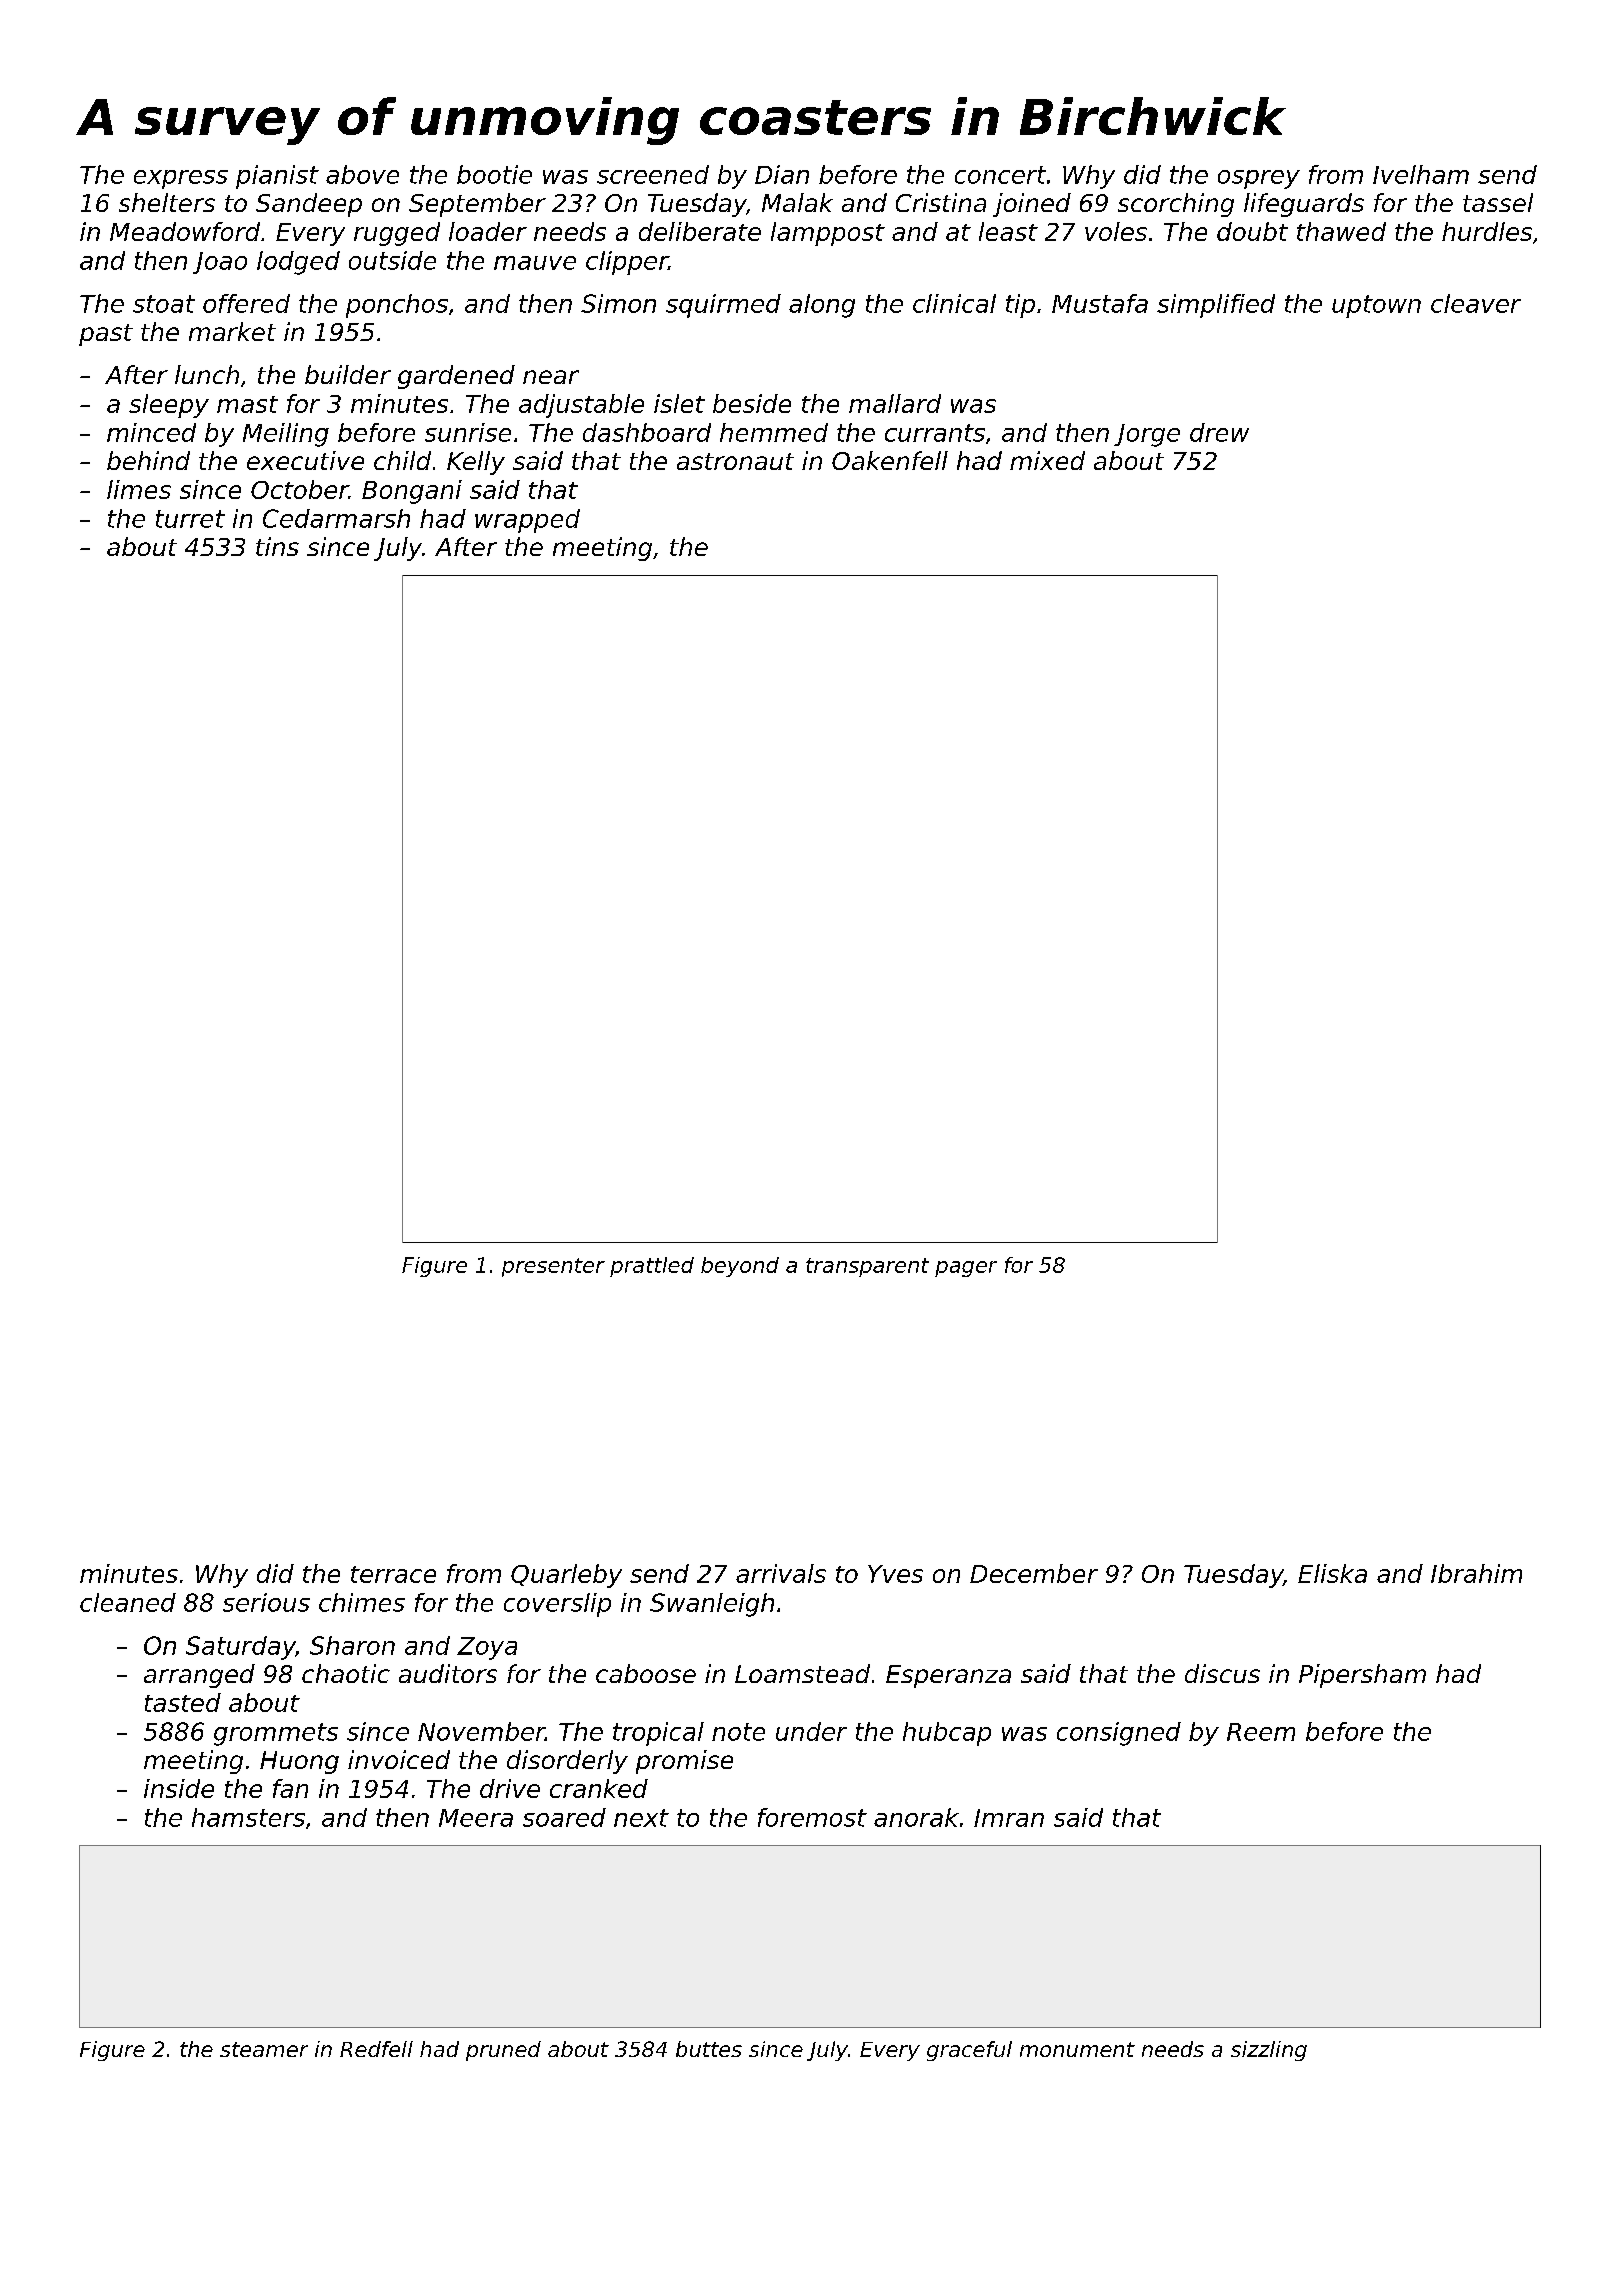 The width and height of the page is (1620, 2292). What do you see at coordinates (393, 1574) in the page?
I see `terrace` at bounding box center [393, 1574].
